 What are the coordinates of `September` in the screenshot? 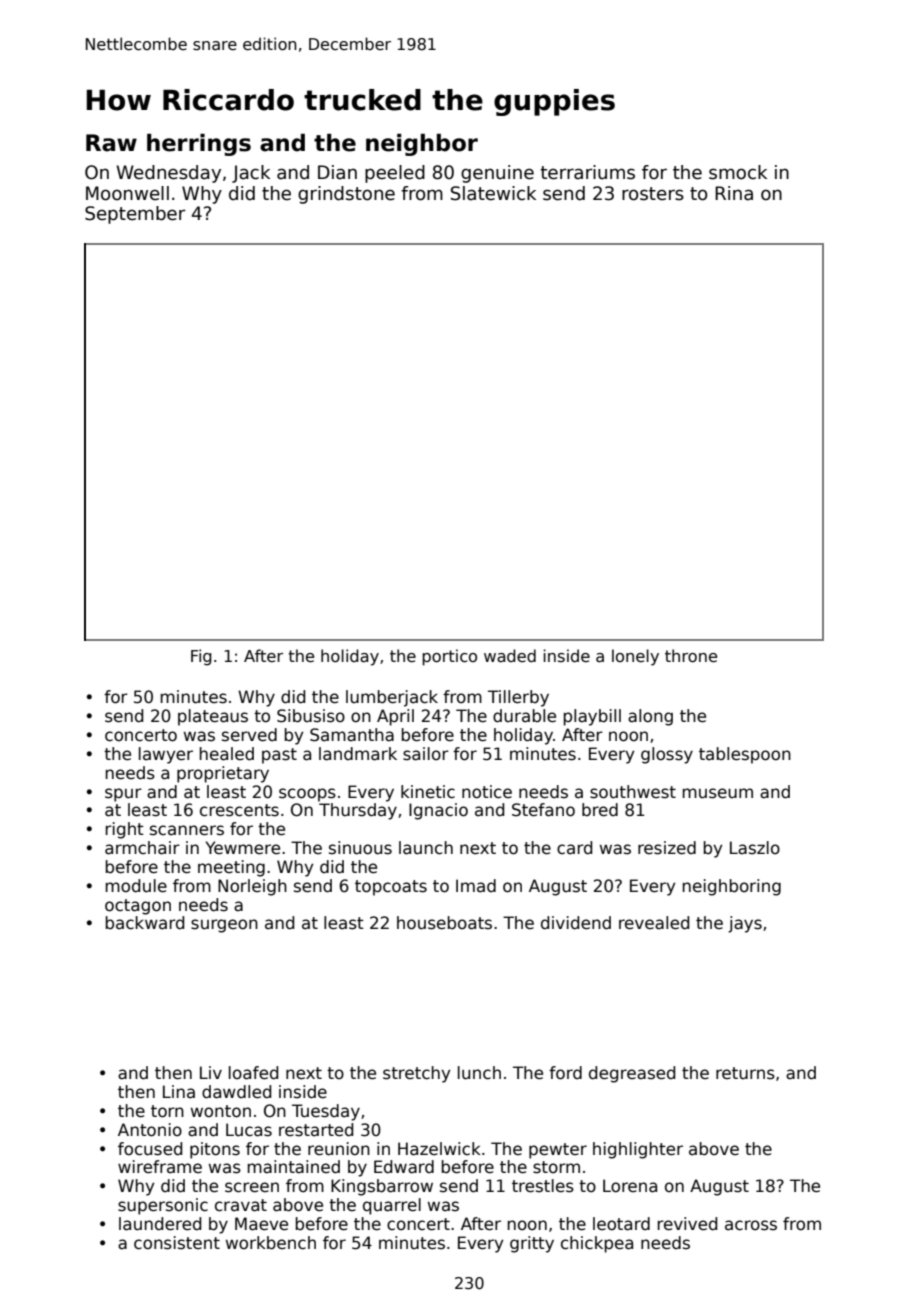 It's located at (135, 215).
